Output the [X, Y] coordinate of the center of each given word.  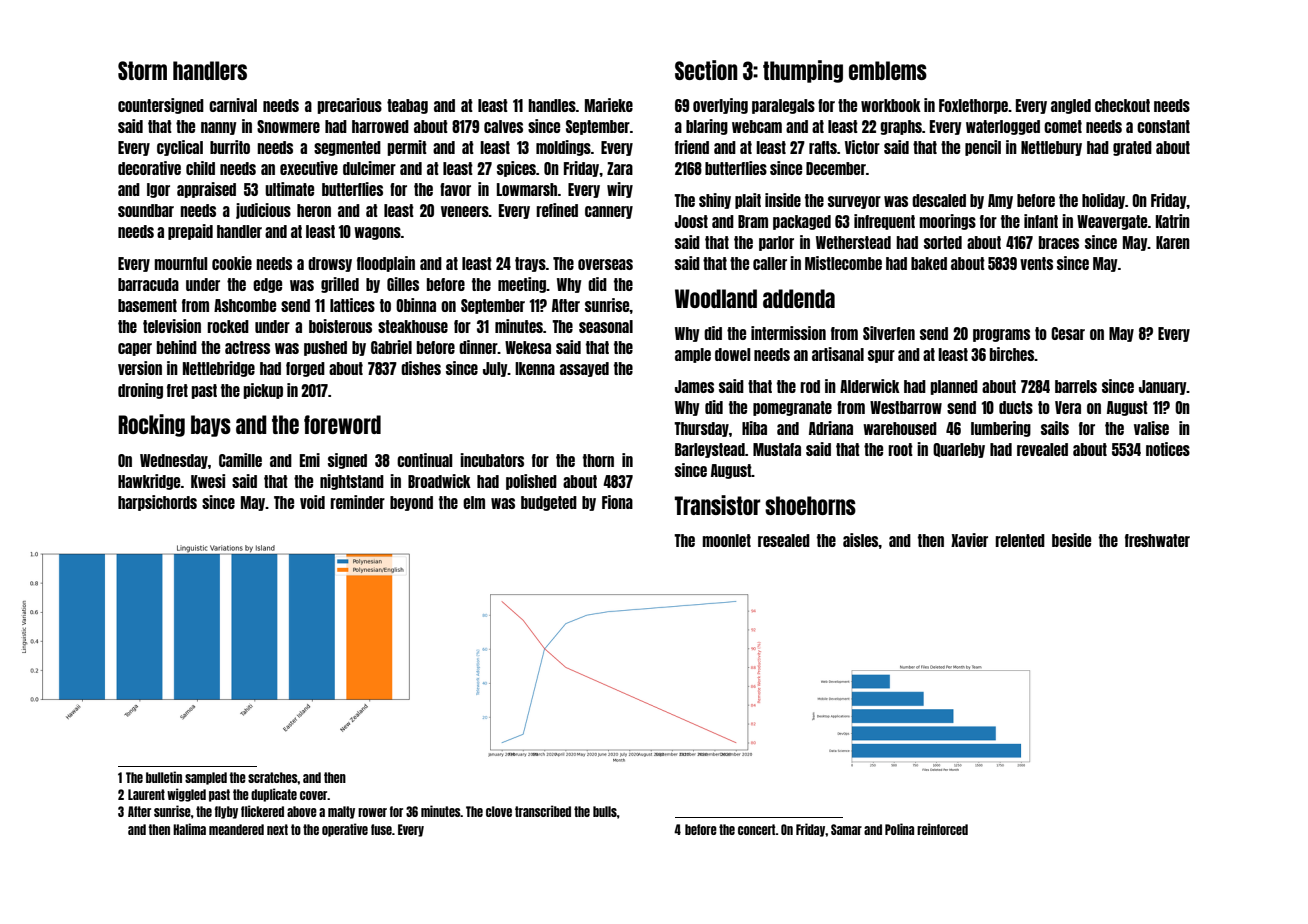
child [200, 168]
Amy [1000, 201]
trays [530, 264]
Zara [620, 168]
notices [1168, 449]
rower [372, 812]
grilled [340, 285]
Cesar [1068, 333]
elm [474, 502]
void [312, 502]
